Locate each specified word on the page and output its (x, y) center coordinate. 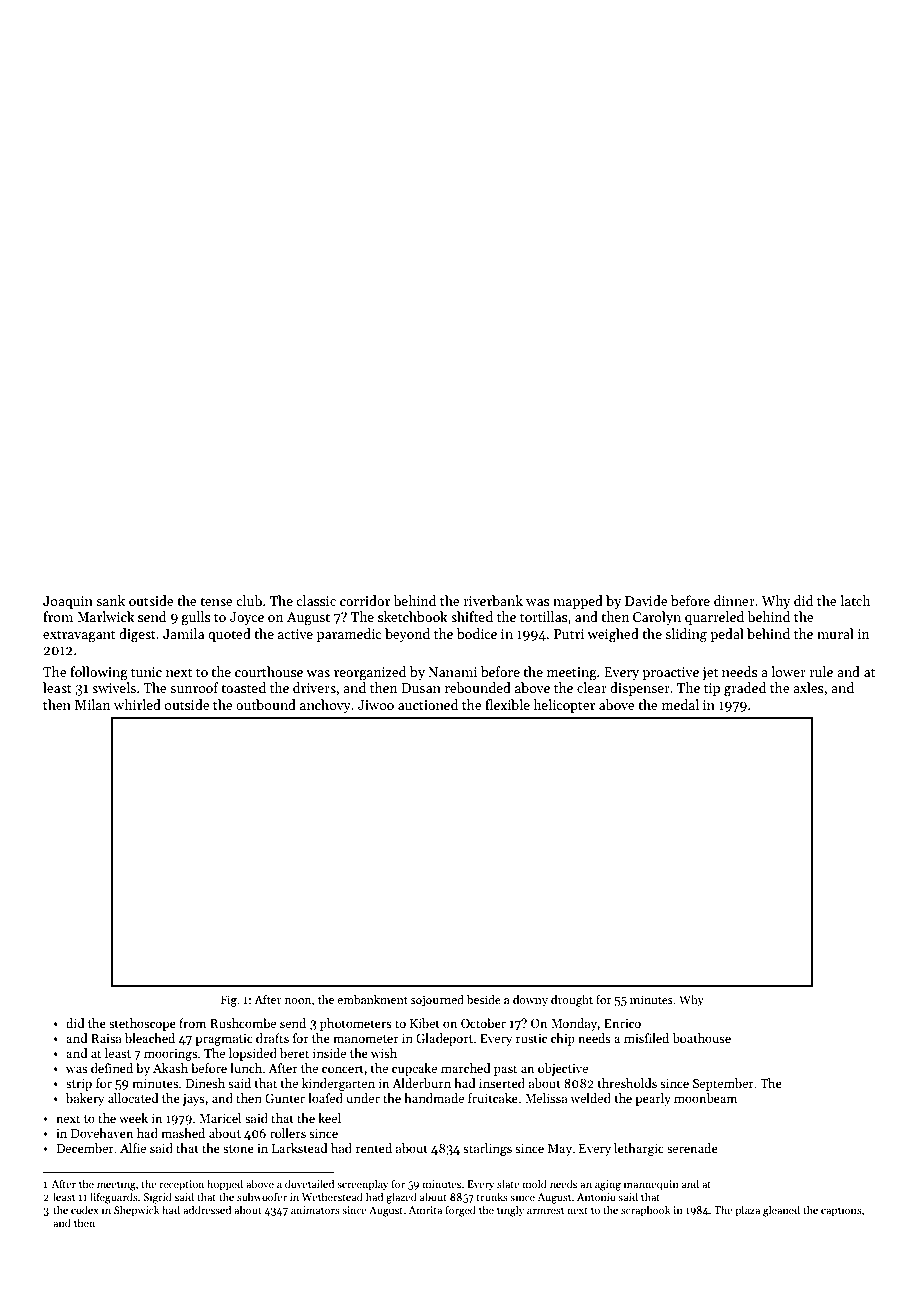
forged (460, 1211)
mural (835, 633)
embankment (372, 999)
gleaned (781, 1211)
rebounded (478, 687)
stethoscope (142, 1024)
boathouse (701, 1038)
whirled (137, 704)
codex (85, 1209)
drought (572, 1001)
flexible (507, 704)
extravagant (79, 636)
